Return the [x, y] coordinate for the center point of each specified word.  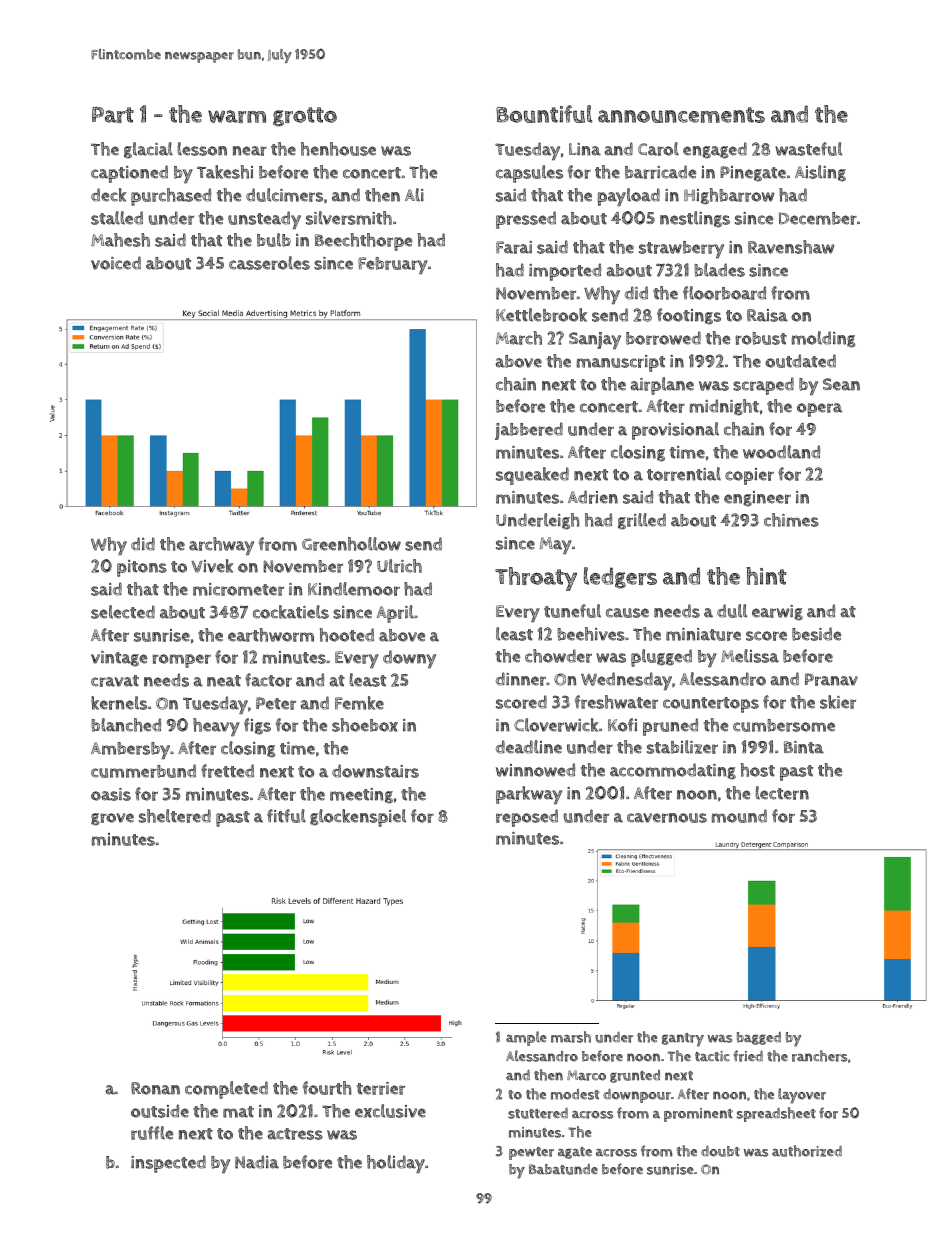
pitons [142, 568]
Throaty [536, 579]
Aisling [820, 173]
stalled [117, 218]
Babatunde [563, 1169]
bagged [759, 1038]
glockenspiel [358, 818]
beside [816, 634]
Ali [414, 195]
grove [112, 819]
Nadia [257, 1162]
